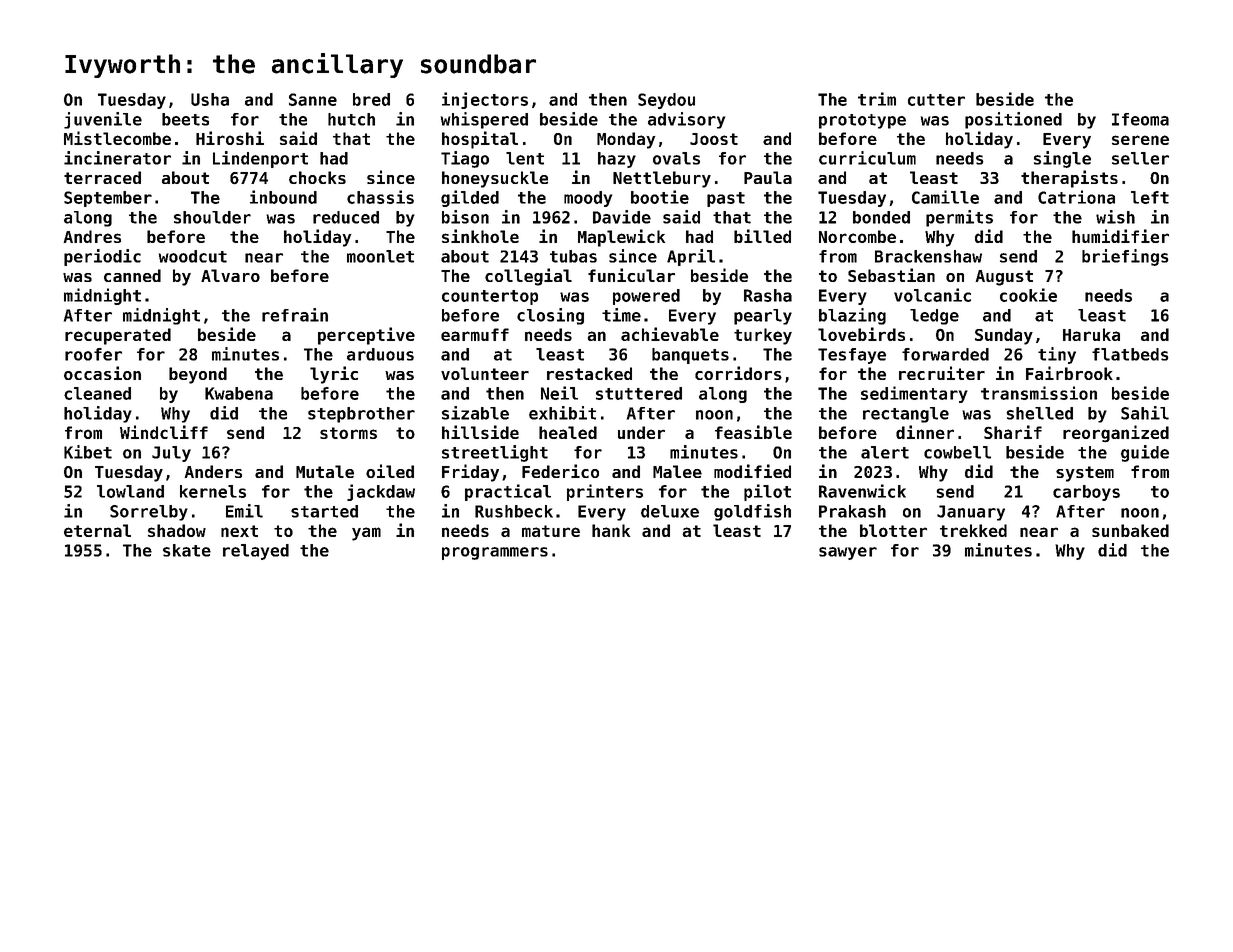 The image size is (1233, 952). I want to click on beyond, so click(198, 375).
